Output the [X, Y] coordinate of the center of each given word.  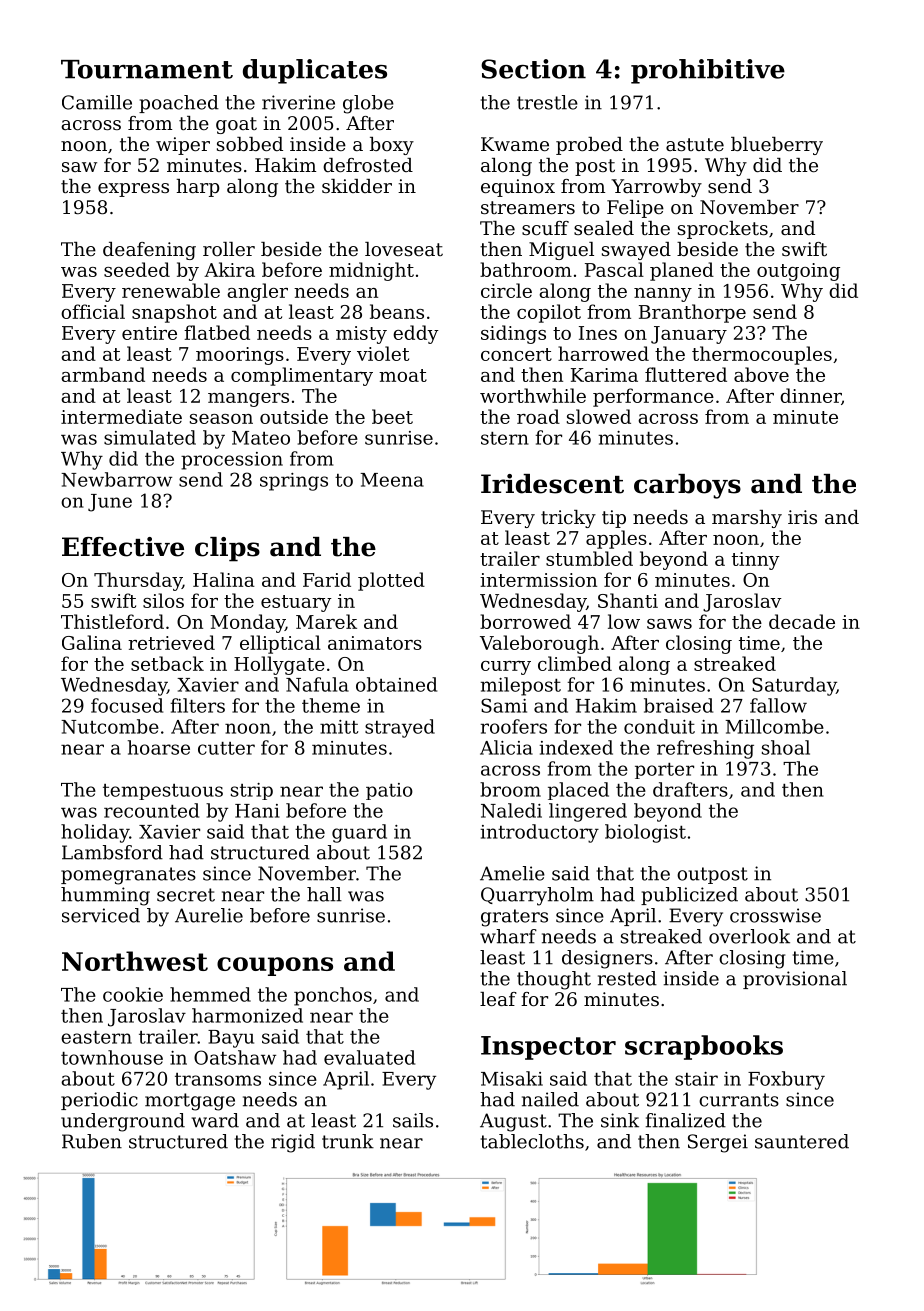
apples [616, 539]
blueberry [777, 146]
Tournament [147, 69]
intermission [538, 580]
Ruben [92, 1141]
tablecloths [532, 1141]
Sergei [718, 1143]
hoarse [159, 747]
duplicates [315, 71]
